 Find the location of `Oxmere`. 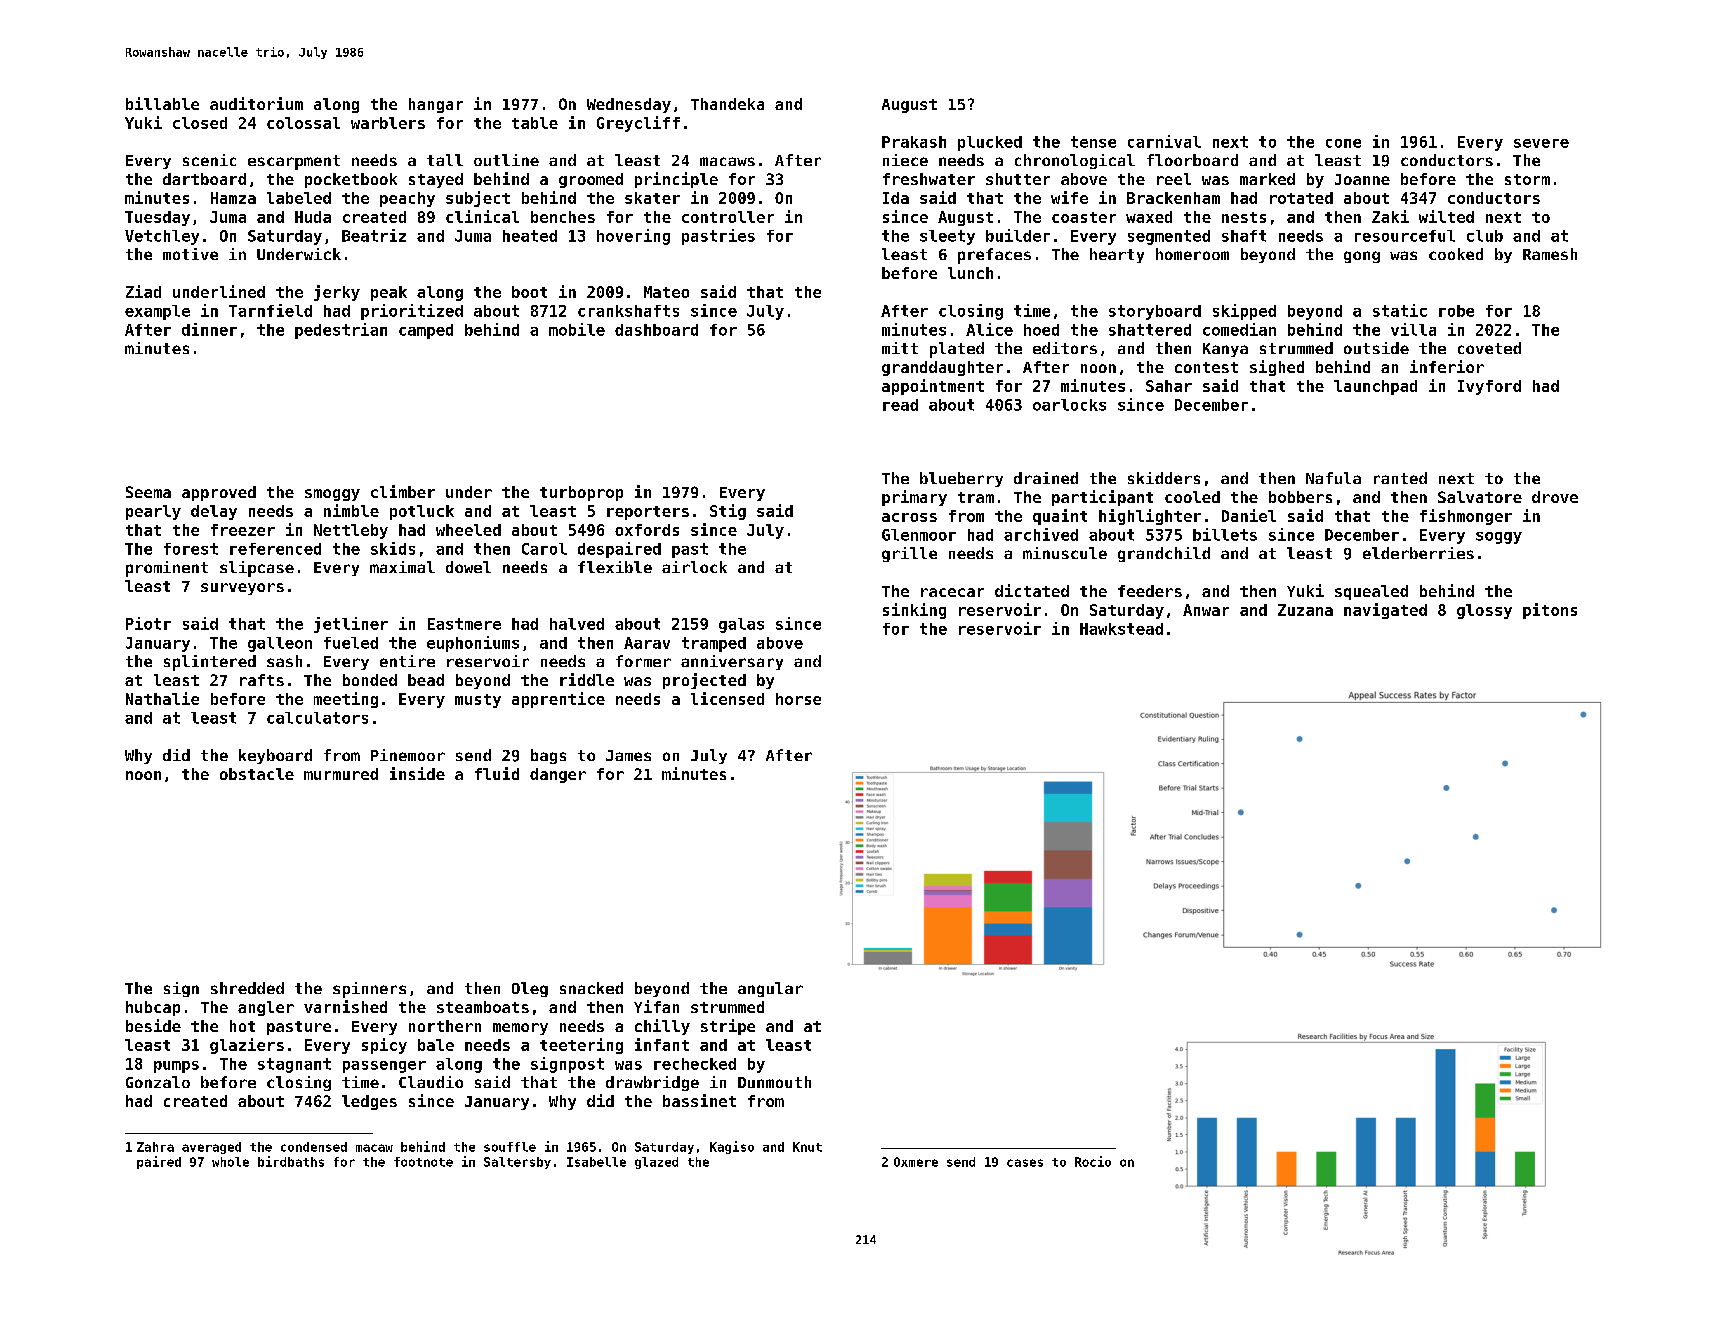

Oxmere is located at coordinates (916, 1162).
